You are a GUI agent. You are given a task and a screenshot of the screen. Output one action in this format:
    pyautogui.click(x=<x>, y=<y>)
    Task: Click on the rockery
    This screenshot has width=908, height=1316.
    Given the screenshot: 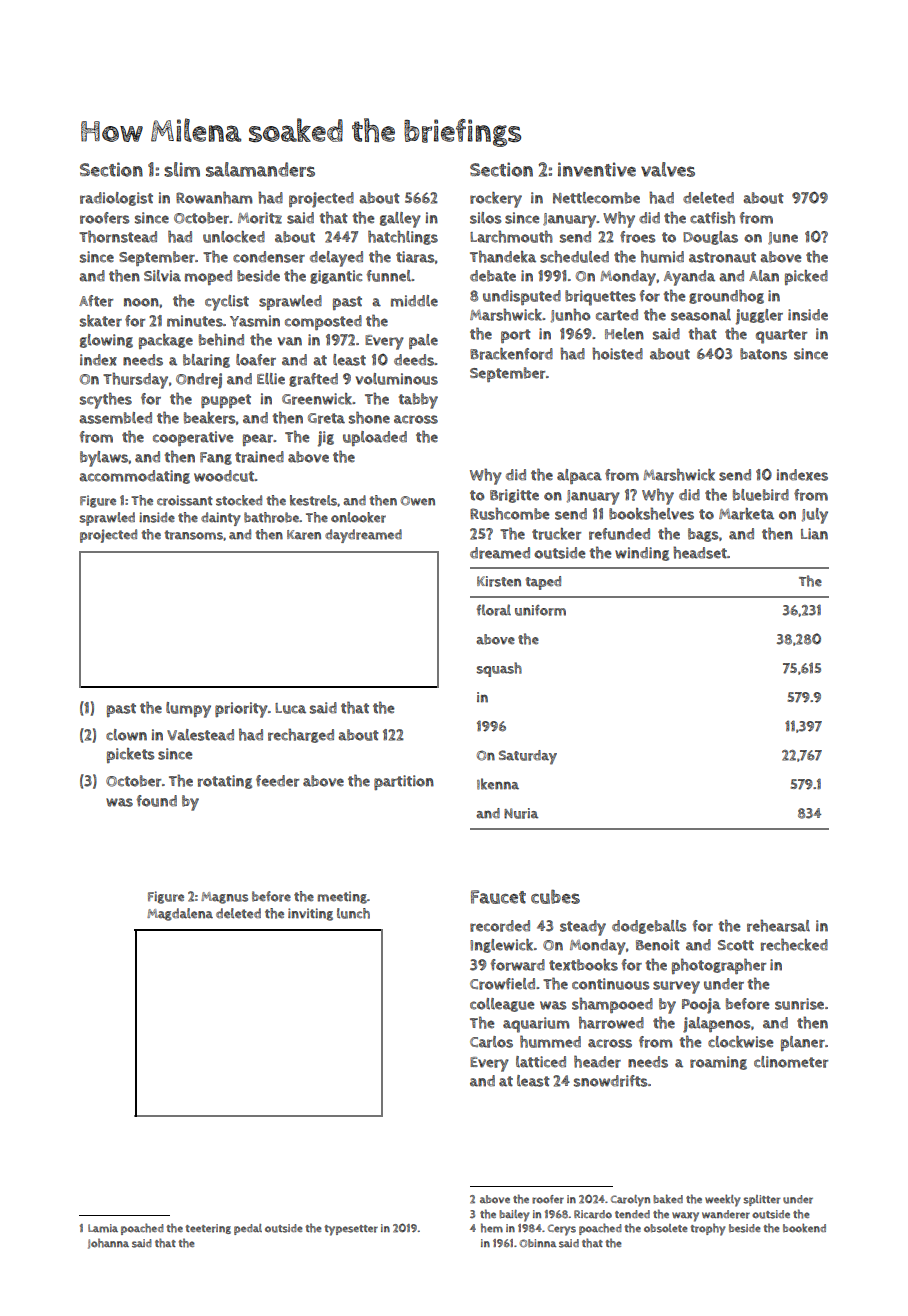 What is the action you would take?
    pyautogui.click(x=496, y=200)
